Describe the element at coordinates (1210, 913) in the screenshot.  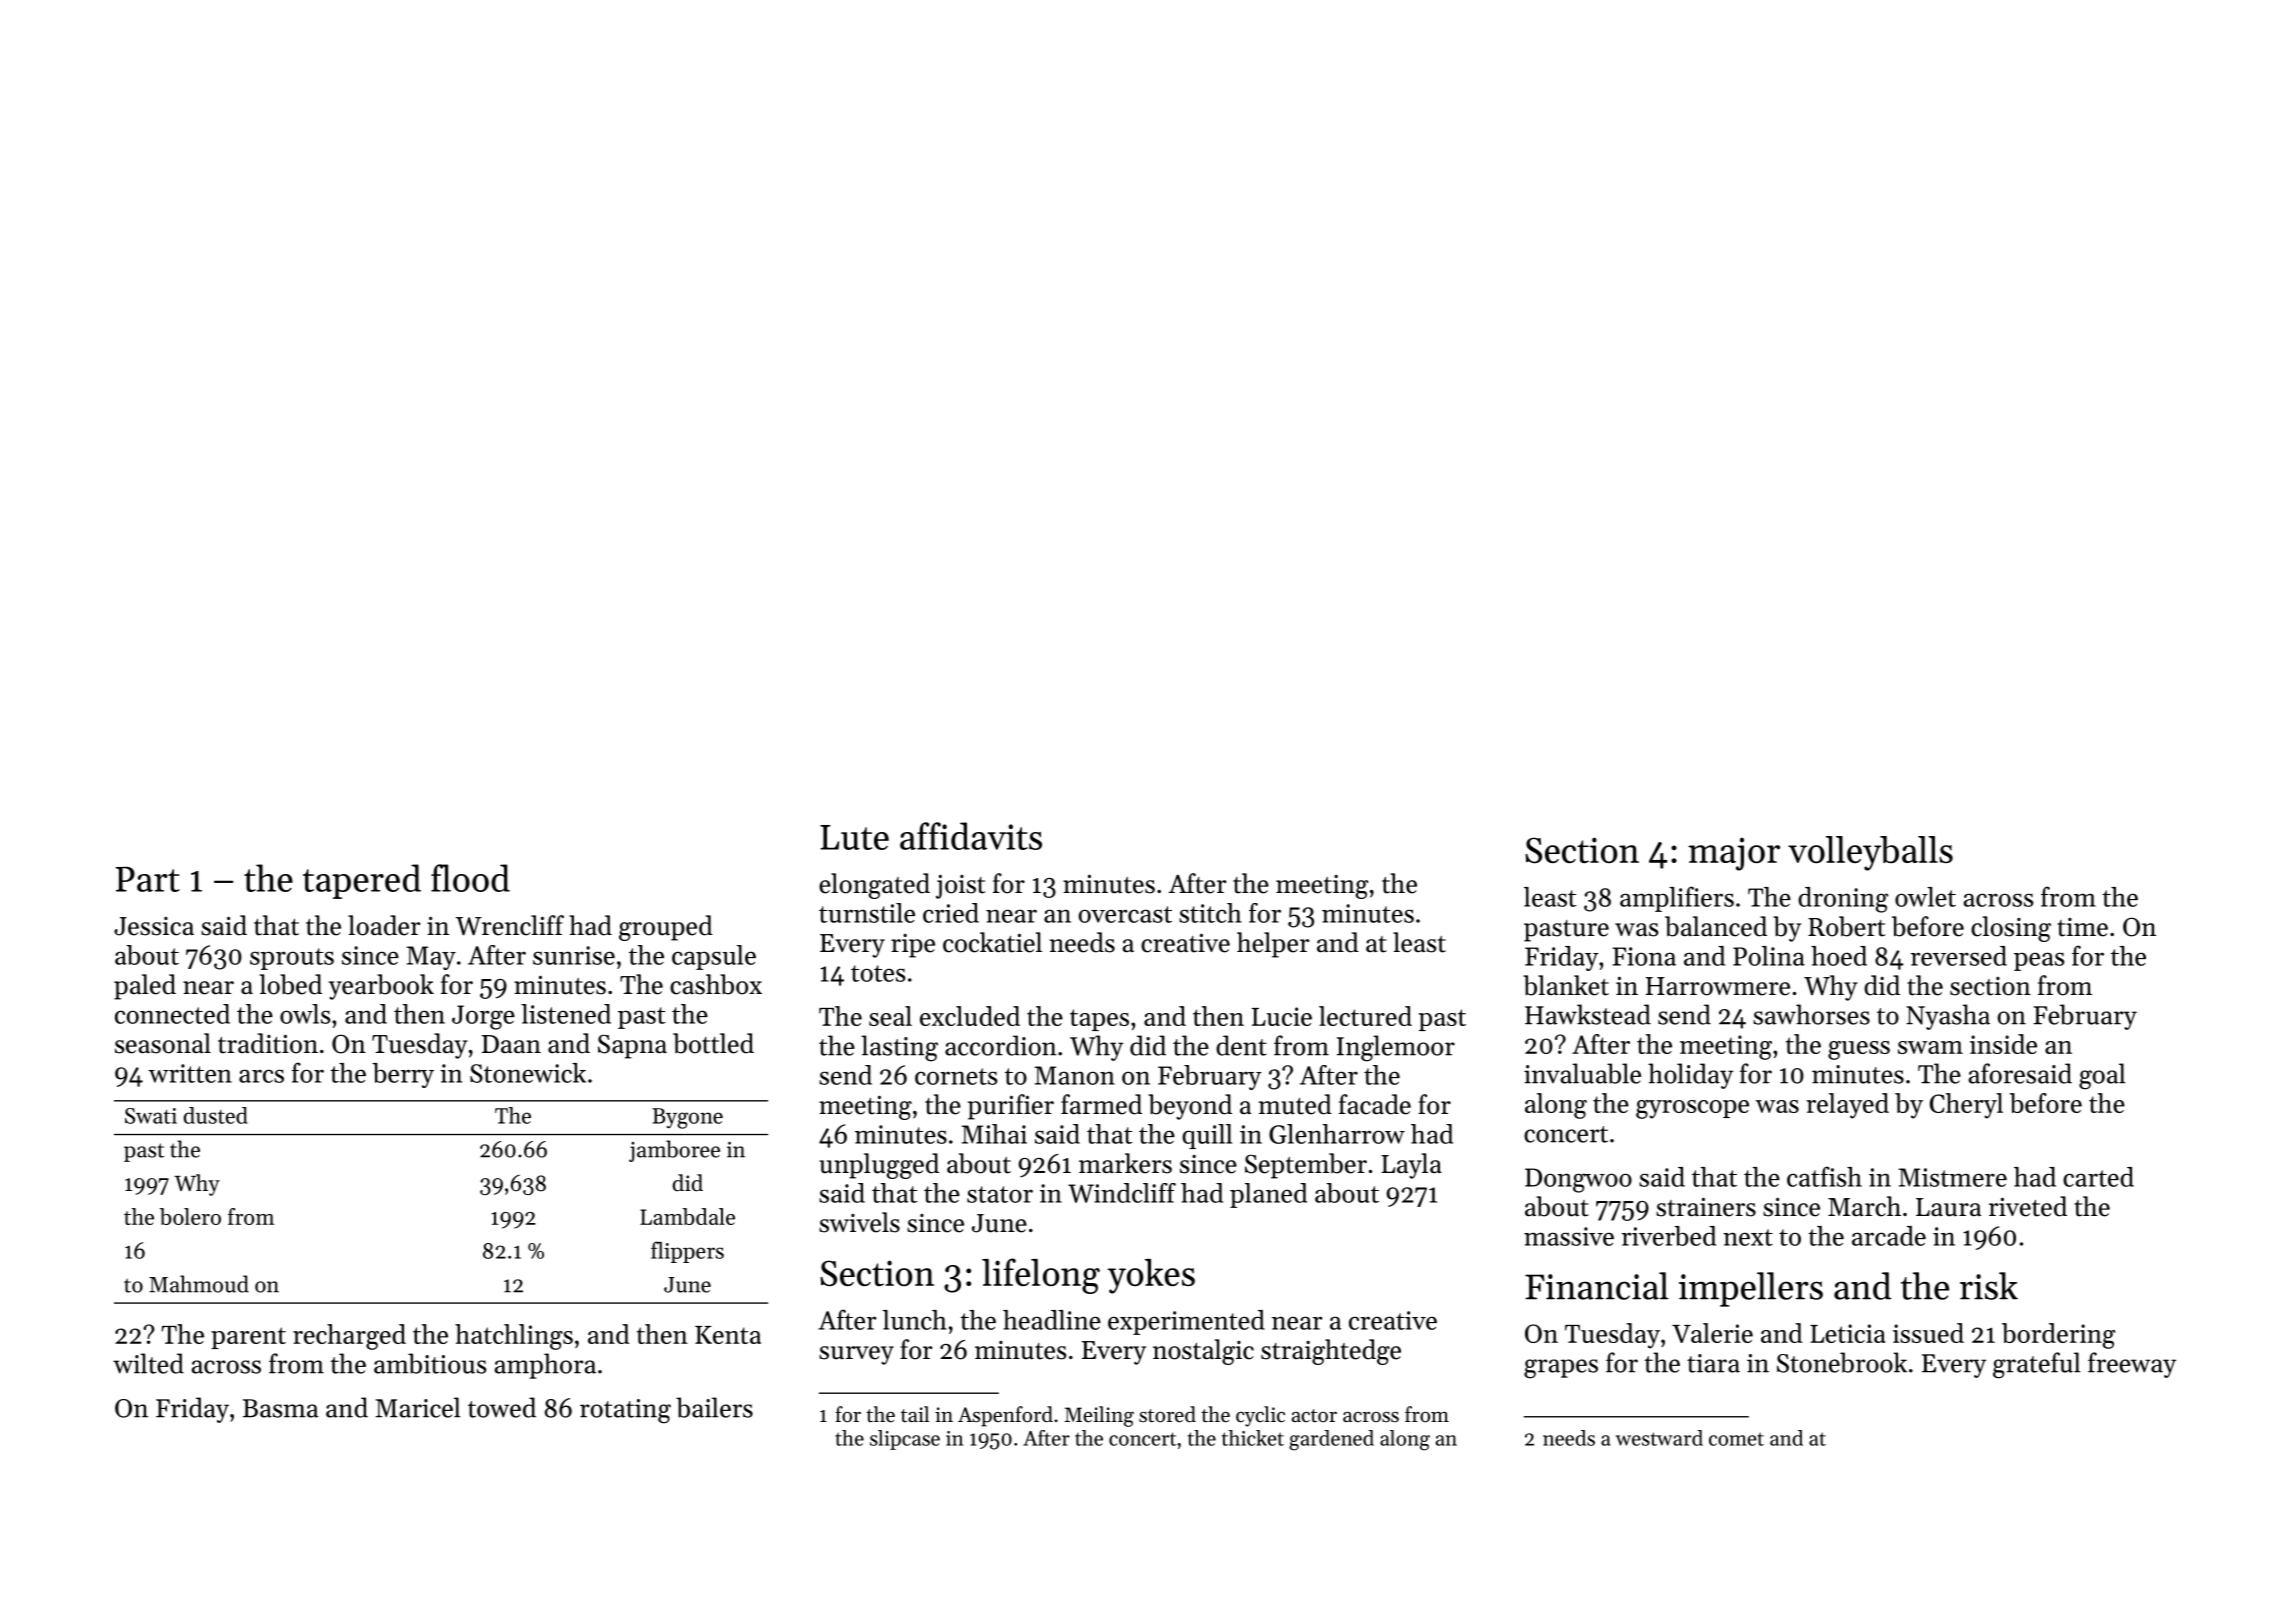
I see `stitch` at that location.
